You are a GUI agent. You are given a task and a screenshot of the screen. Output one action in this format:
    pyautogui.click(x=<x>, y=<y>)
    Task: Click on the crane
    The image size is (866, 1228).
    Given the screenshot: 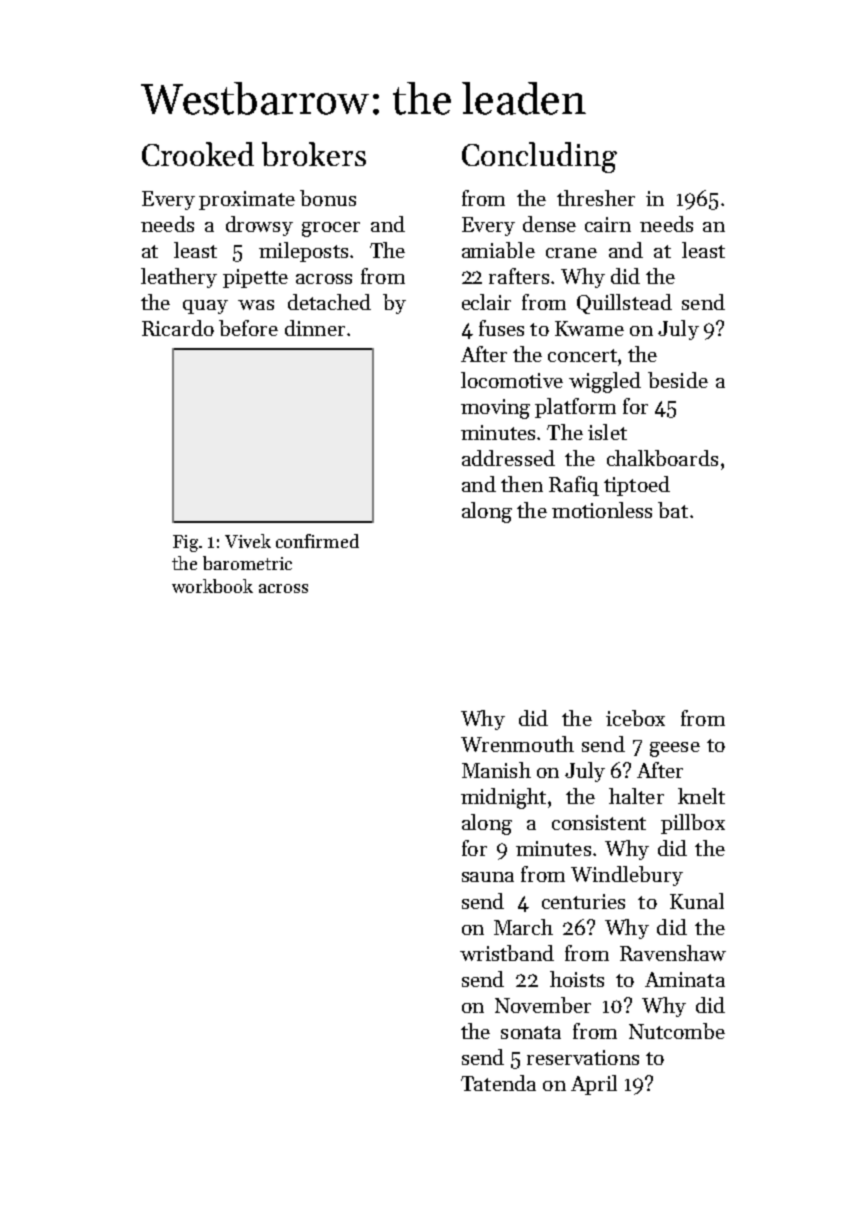 What is the action you would take?
    pyautogui.click(x=571, y=253)
